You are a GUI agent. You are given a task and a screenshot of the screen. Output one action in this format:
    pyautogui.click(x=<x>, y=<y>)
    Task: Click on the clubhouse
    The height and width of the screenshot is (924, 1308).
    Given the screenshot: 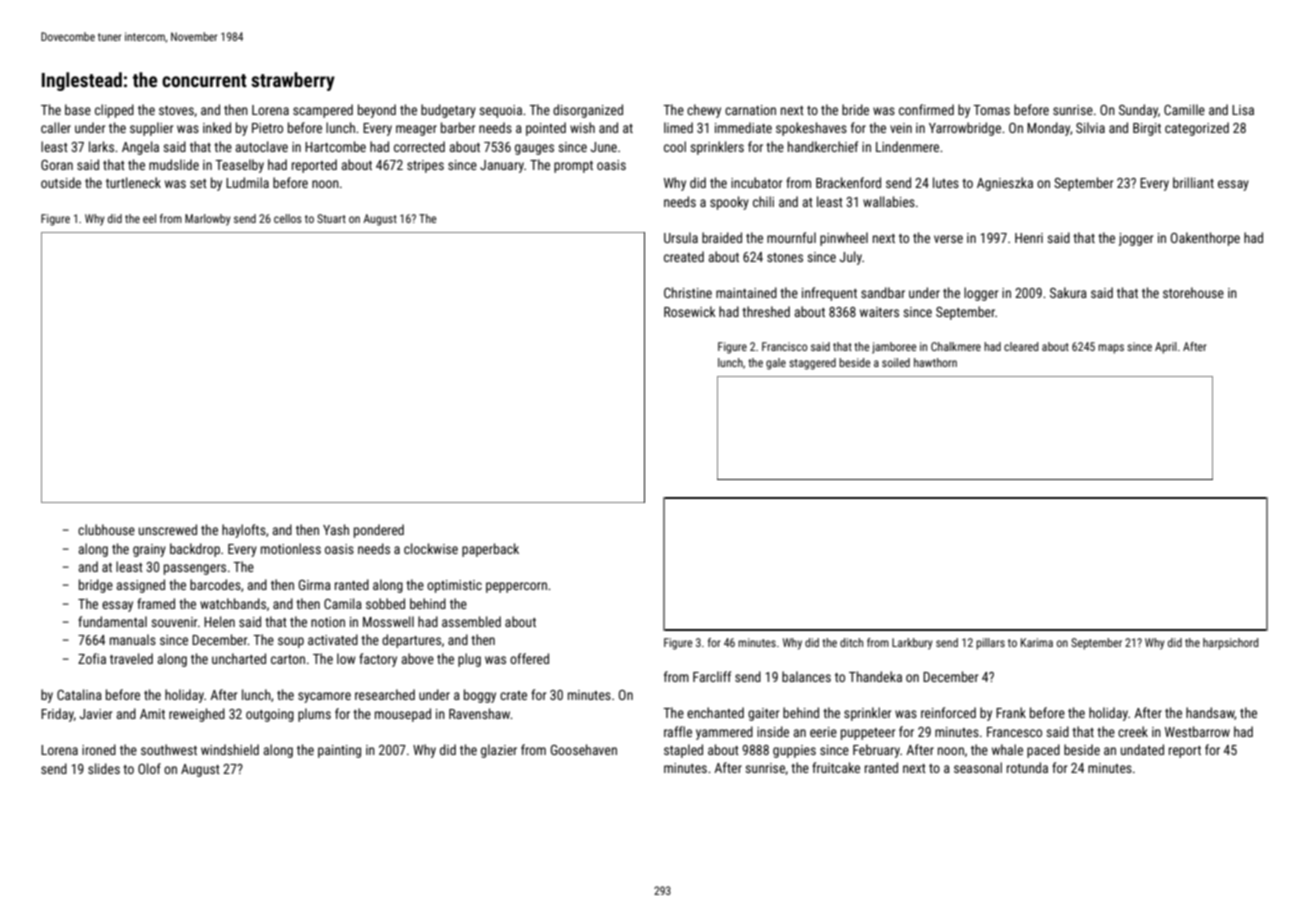 What is the action you would take?
    pyautogui.click(x=106, y=529)
